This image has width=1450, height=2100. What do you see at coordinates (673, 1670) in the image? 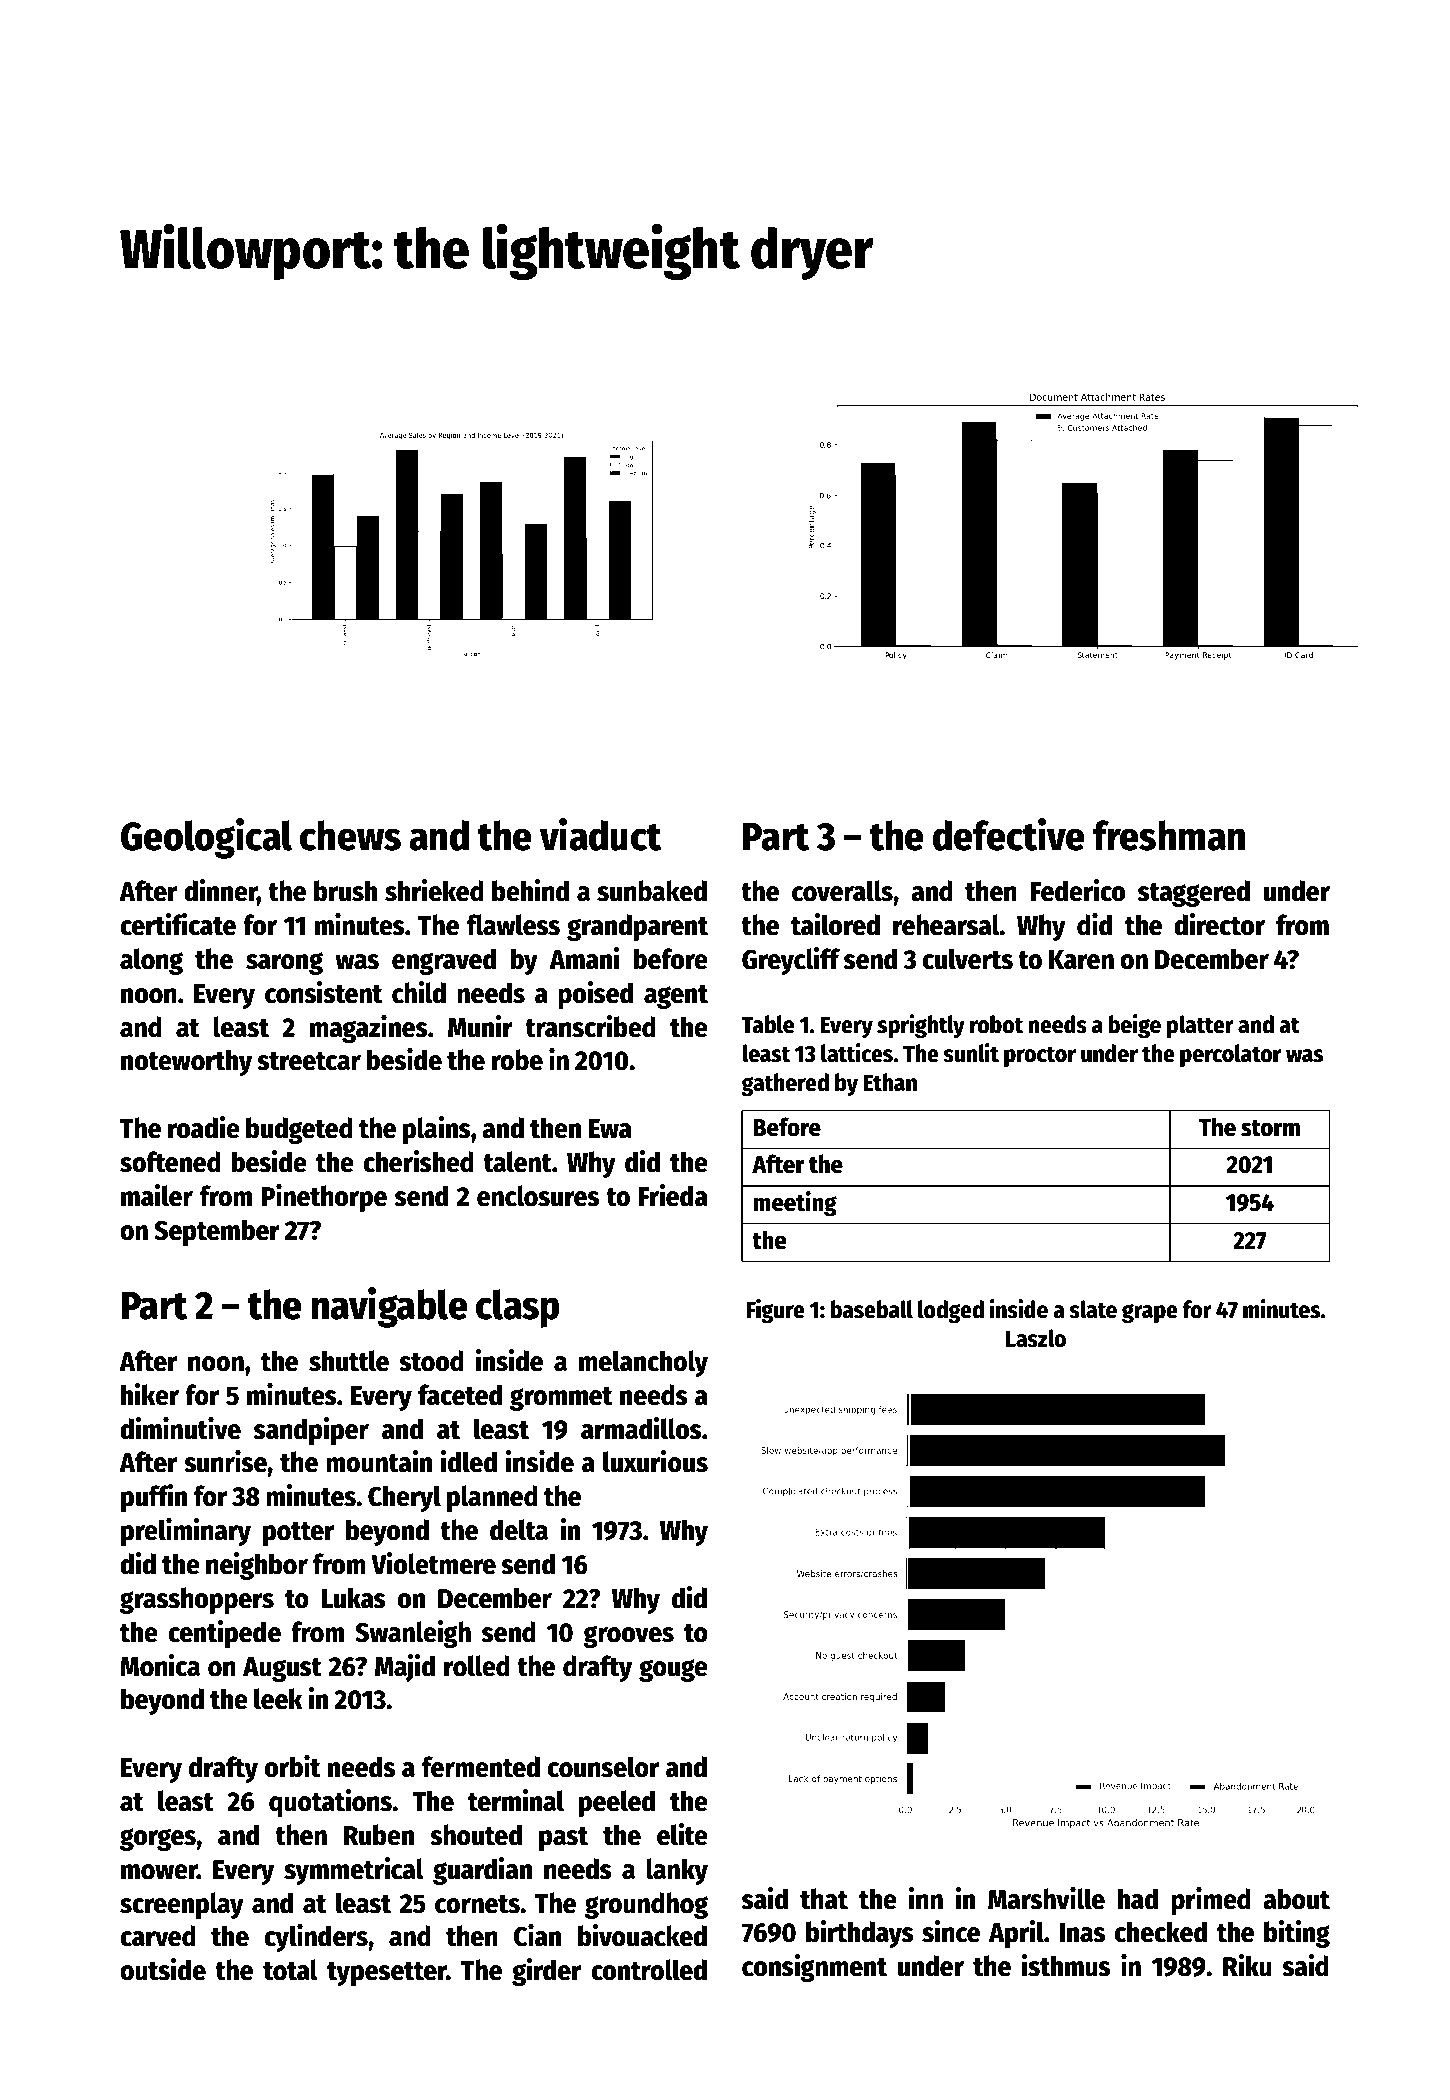
I see `gouge` at bounding box center [673, 1670].
